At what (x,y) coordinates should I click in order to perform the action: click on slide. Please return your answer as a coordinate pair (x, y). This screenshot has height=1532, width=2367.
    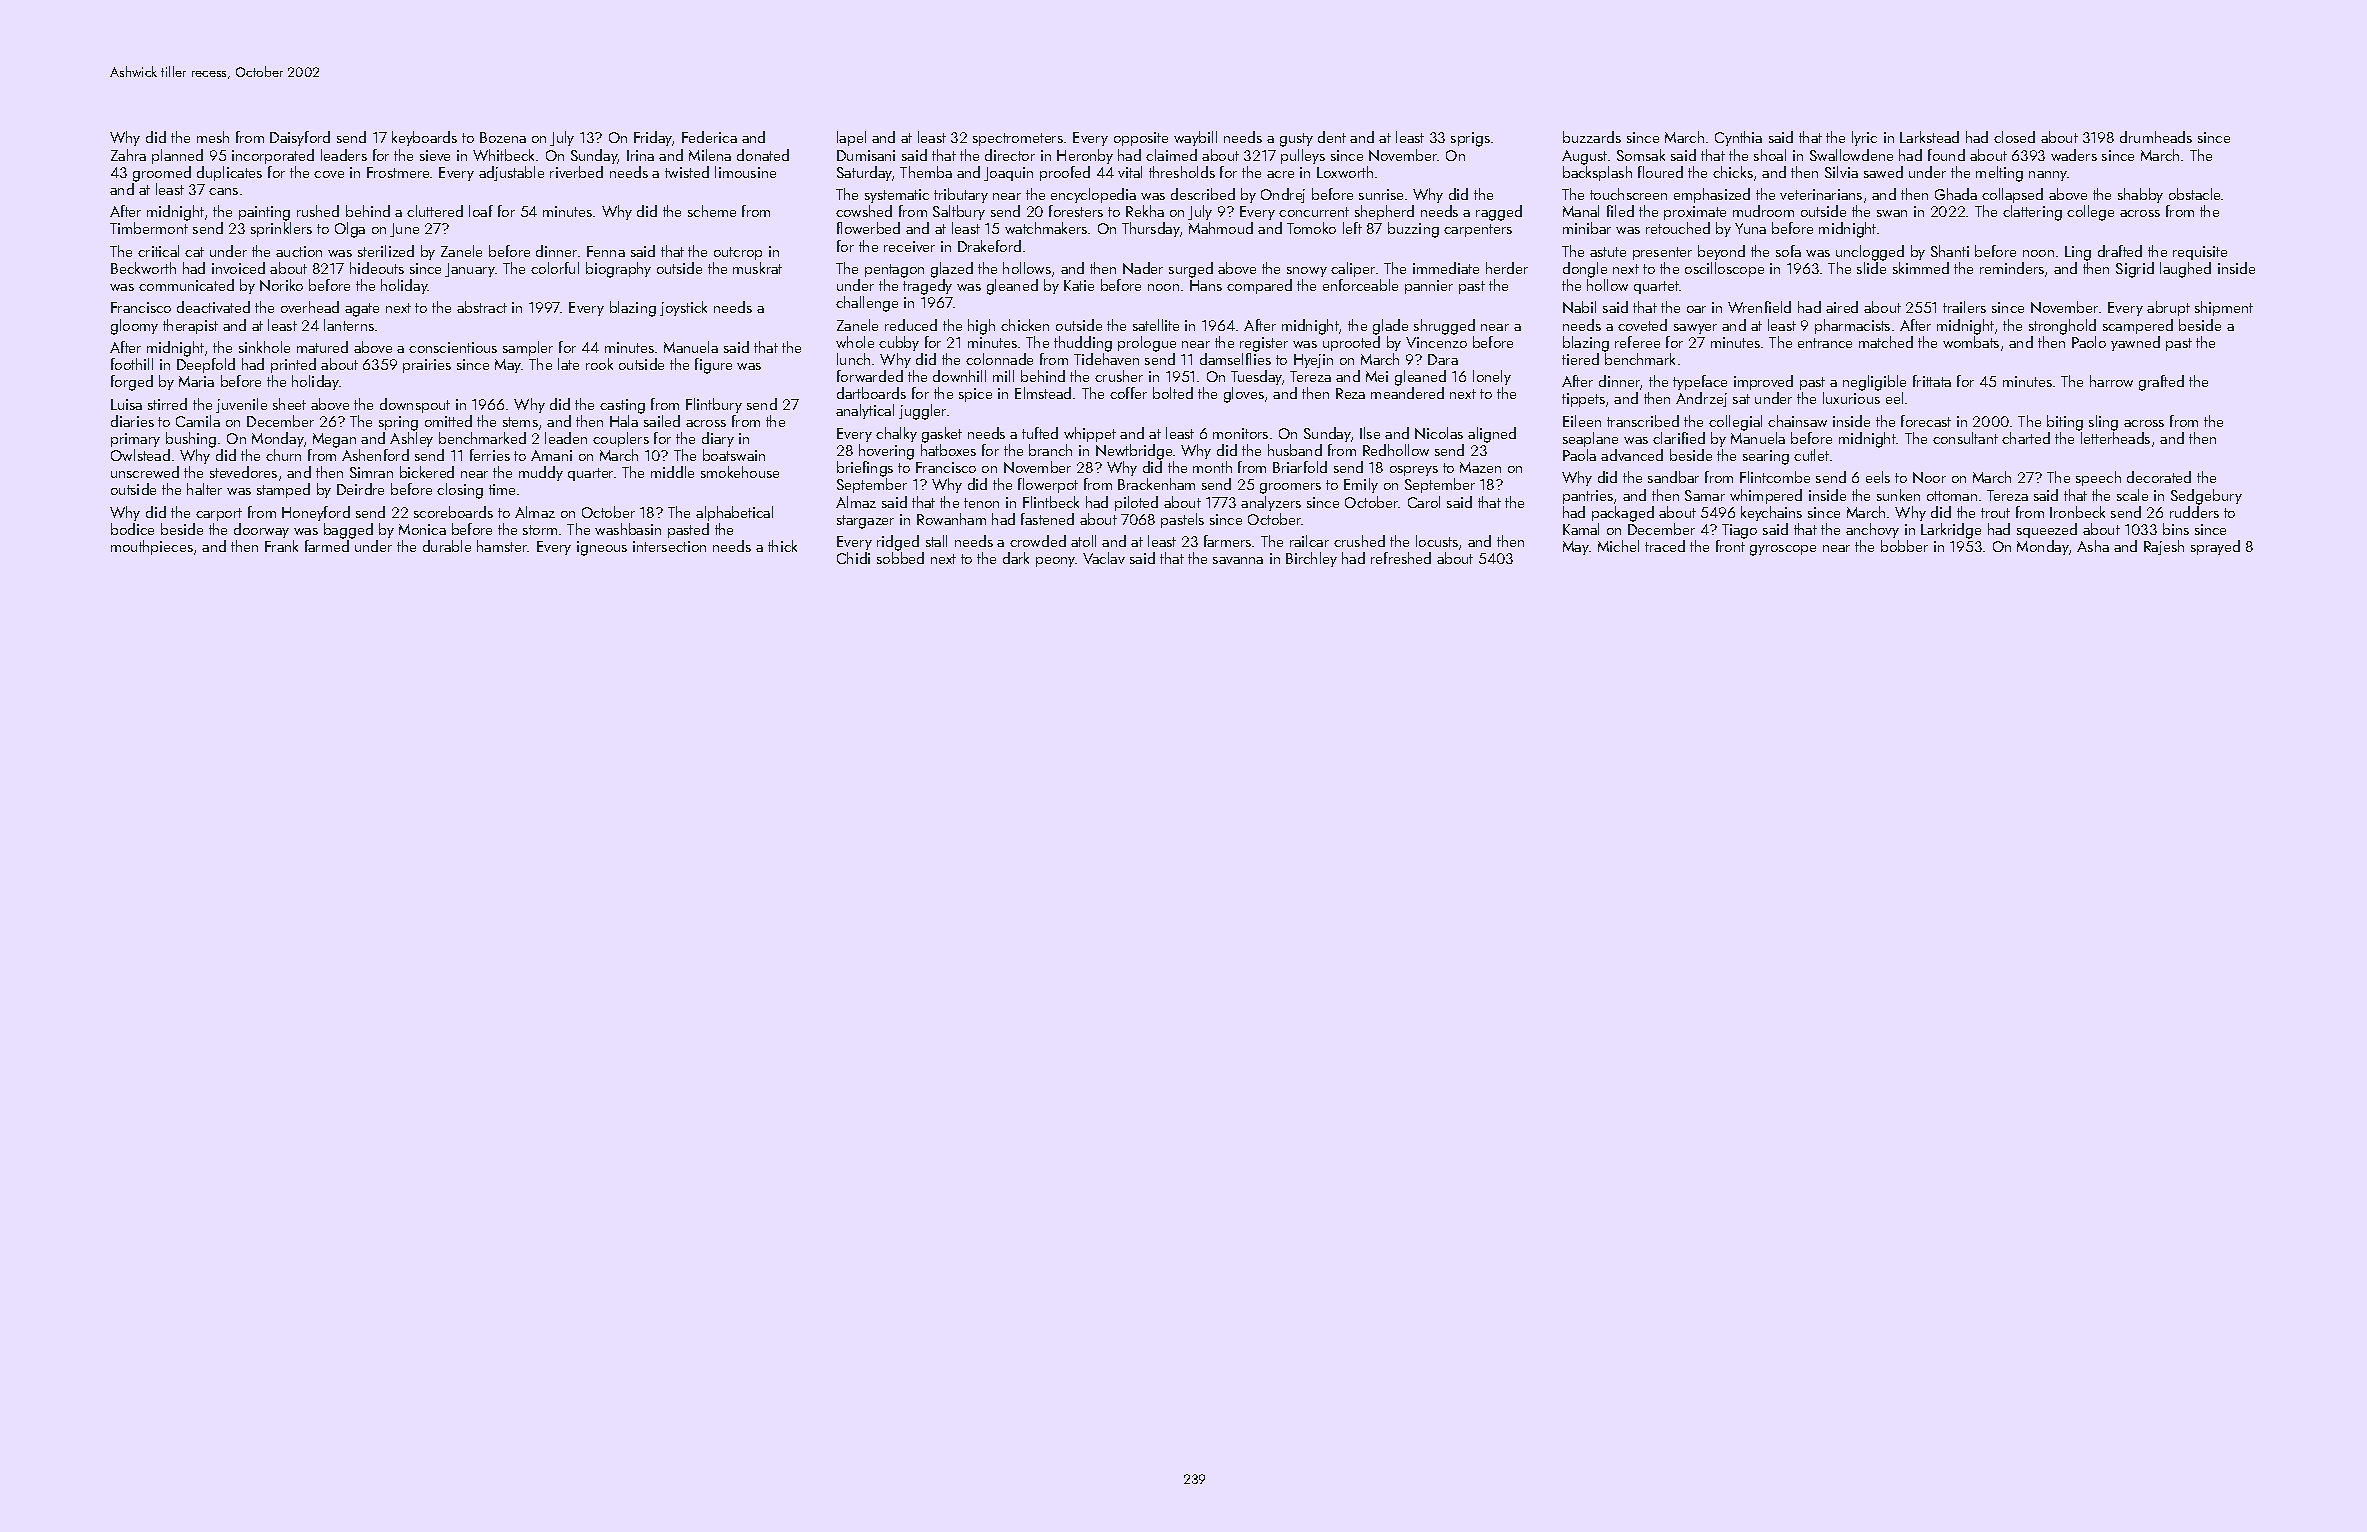
    Looking at the image, I should click on (1871, 268).
